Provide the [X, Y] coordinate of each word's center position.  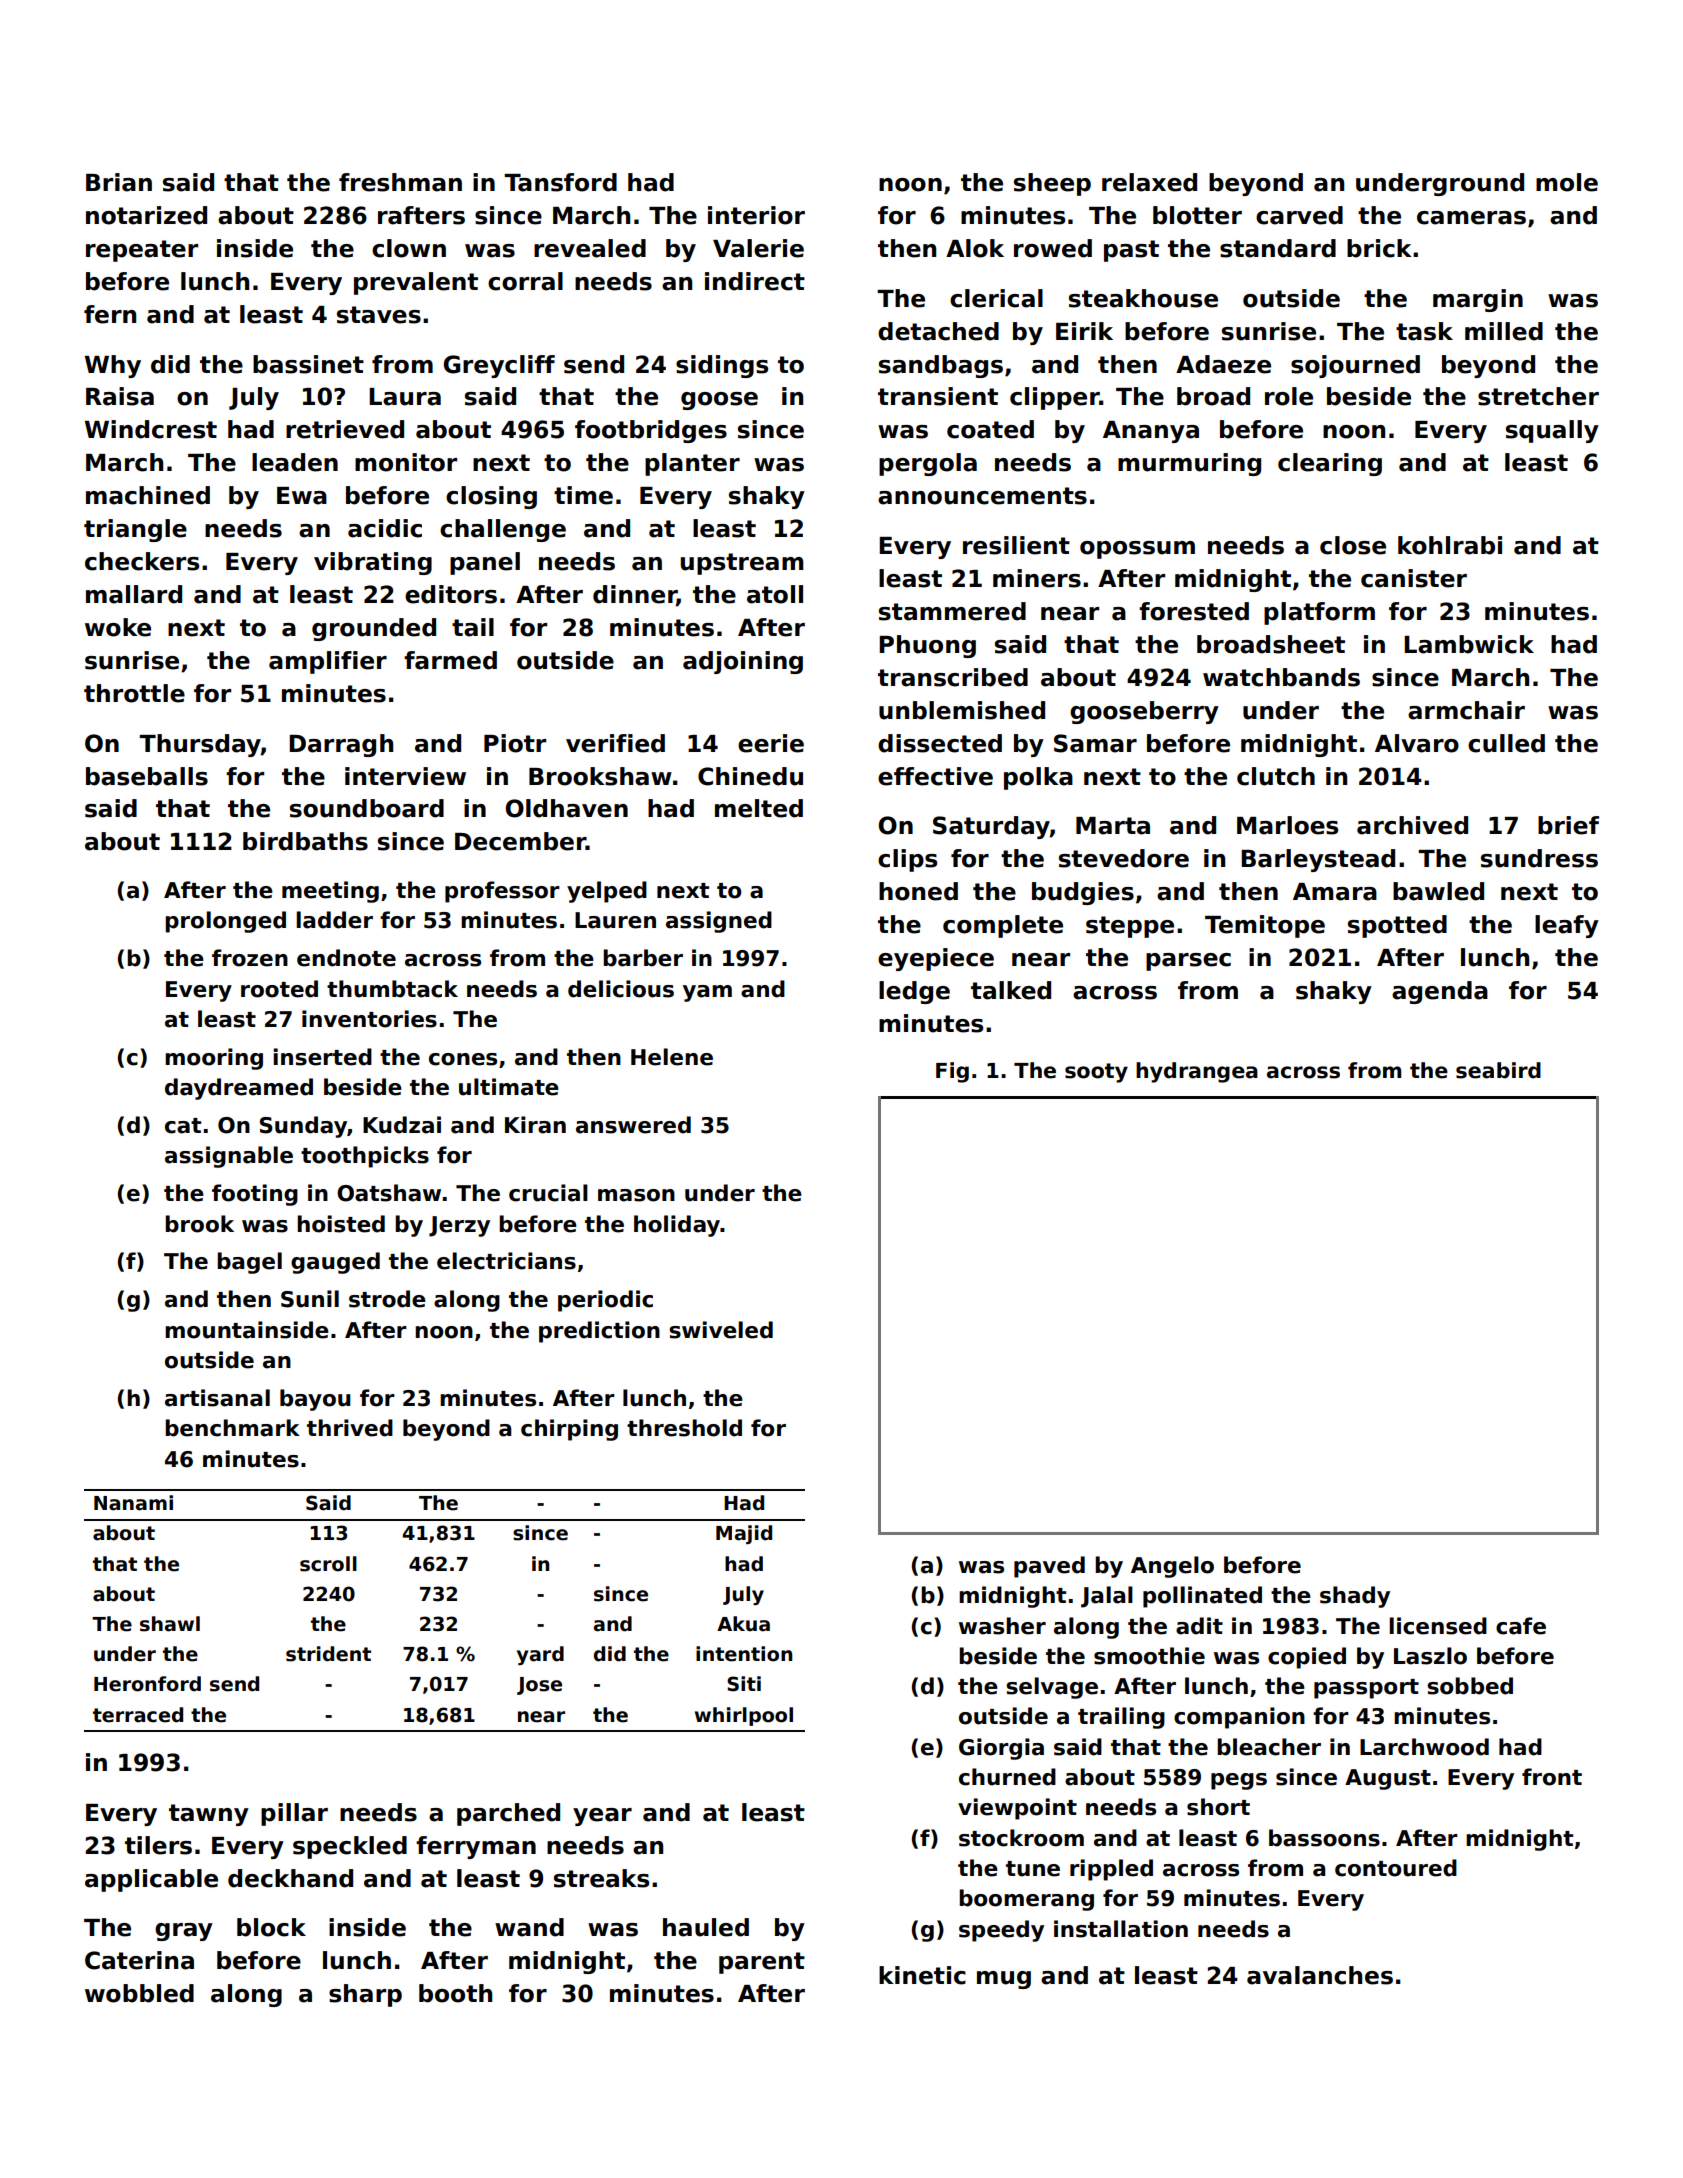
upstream [742, 564]
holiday [677, 1226]
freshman [400, 182]
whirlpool [744, 1716]
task [1424, 331]
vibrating [373, 563]
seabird [1498, 1070]
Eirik [1084, 331]
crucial [548, 1193]
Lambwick [1469, 644]
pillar [294, 1814]
